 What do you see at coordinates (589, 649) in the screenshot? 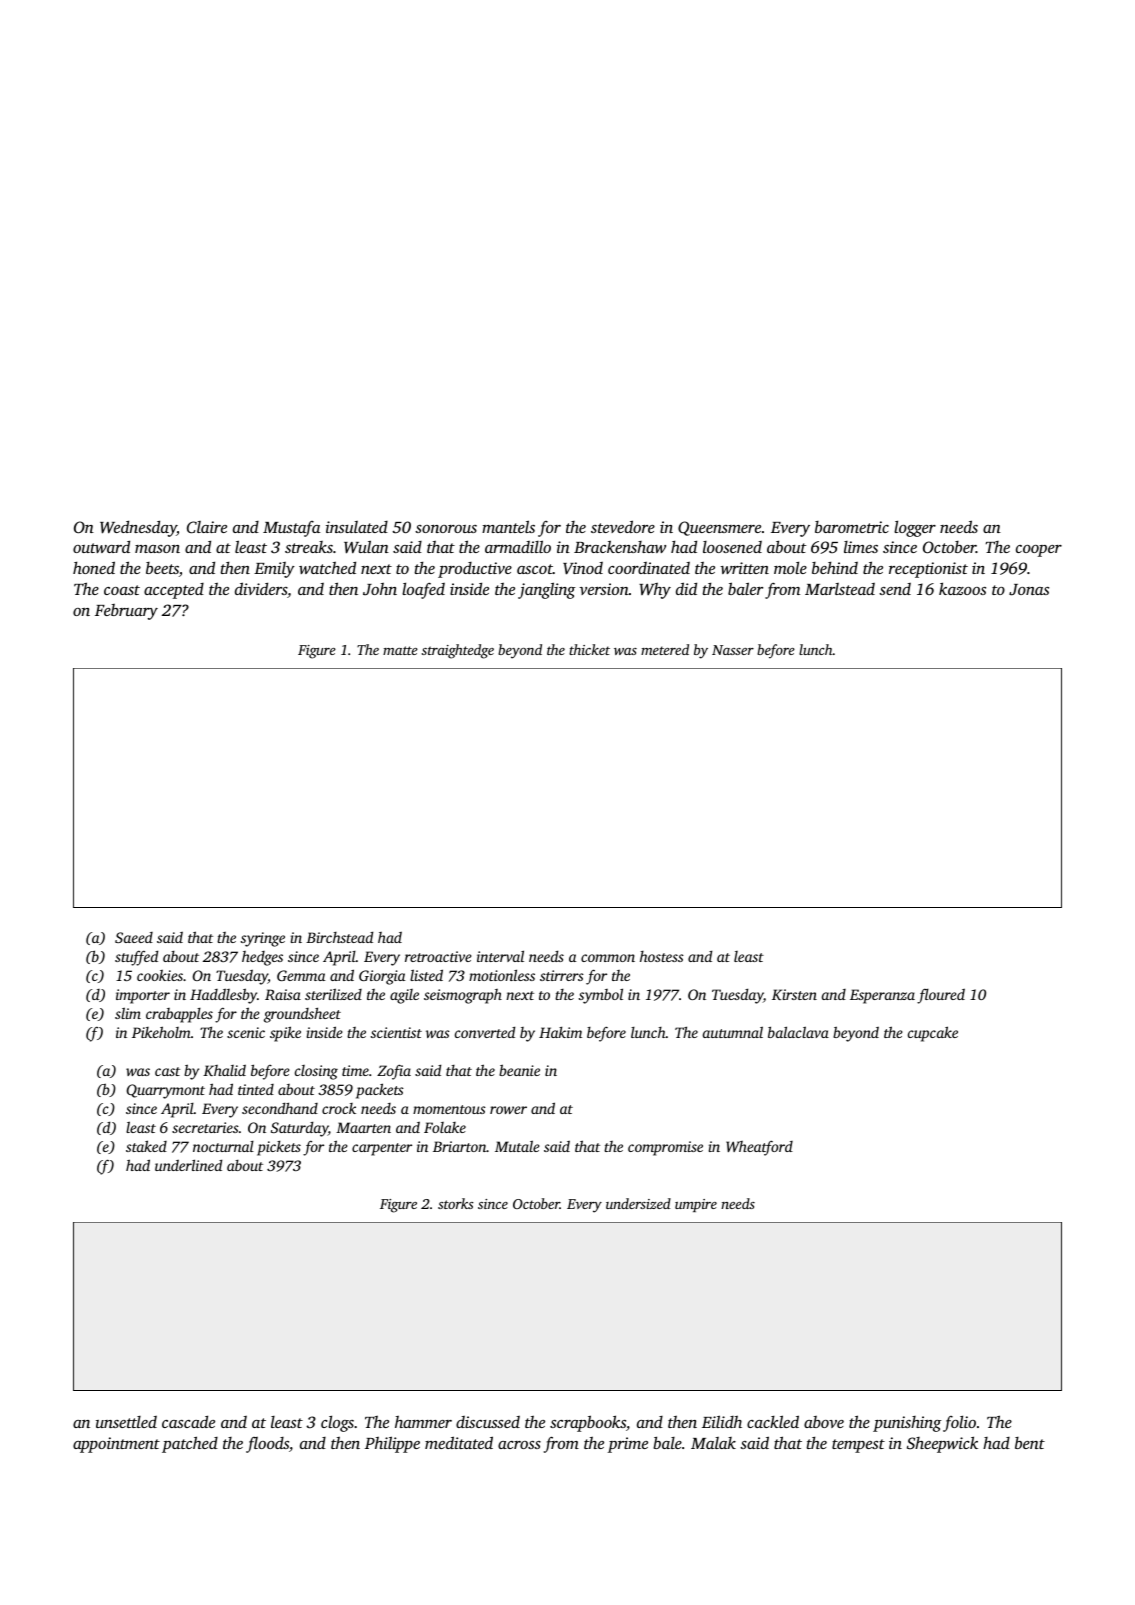
I see `thicket` at bounding box center [589, 649].
